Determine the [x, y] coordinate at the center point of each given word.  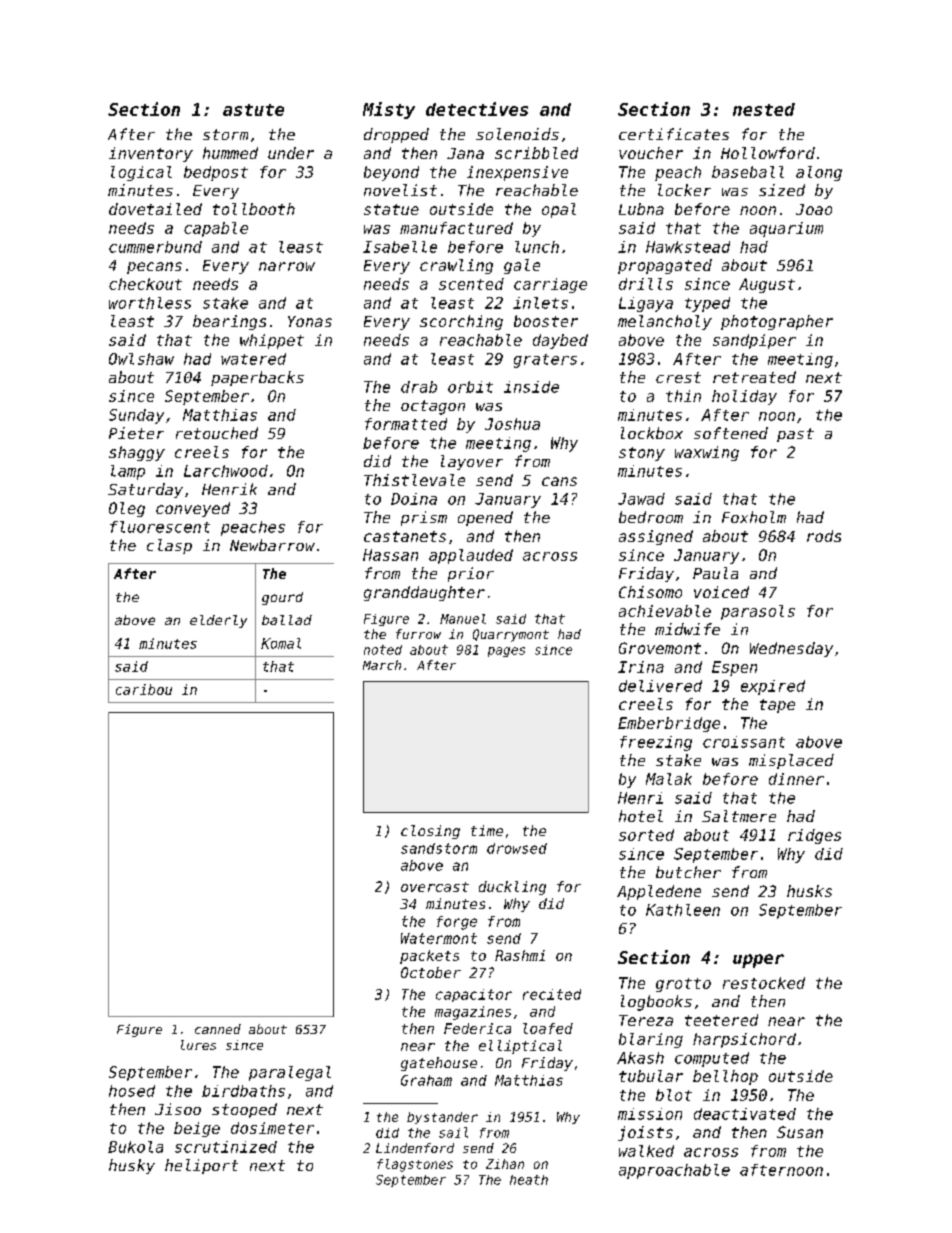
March [382, 665]
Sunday [136, 416]
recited [552, 994]
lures [198, 1045]
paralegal [290, 1073]
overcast [435, 887]
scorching [461, 322]
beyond [391, 173]
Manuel [463, 619]
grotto [683, 985]
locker [684, 190]
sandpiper [754, 341]
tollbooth [254, 209]
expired [773, 687]
